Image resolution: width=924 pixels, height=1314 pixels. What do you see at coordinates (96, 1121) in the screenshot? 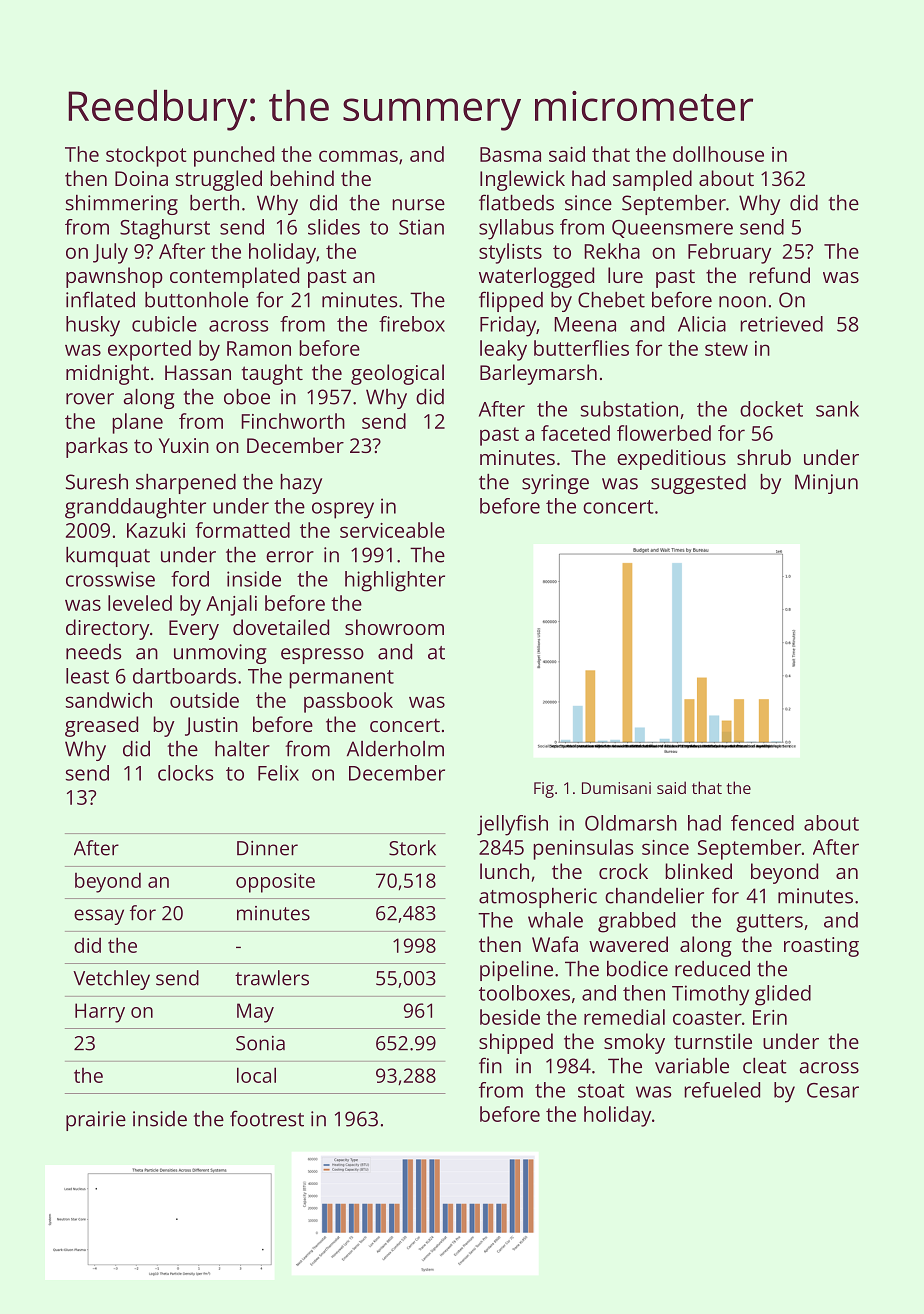
I see `prairie` at bounding box center [96, 1121].
